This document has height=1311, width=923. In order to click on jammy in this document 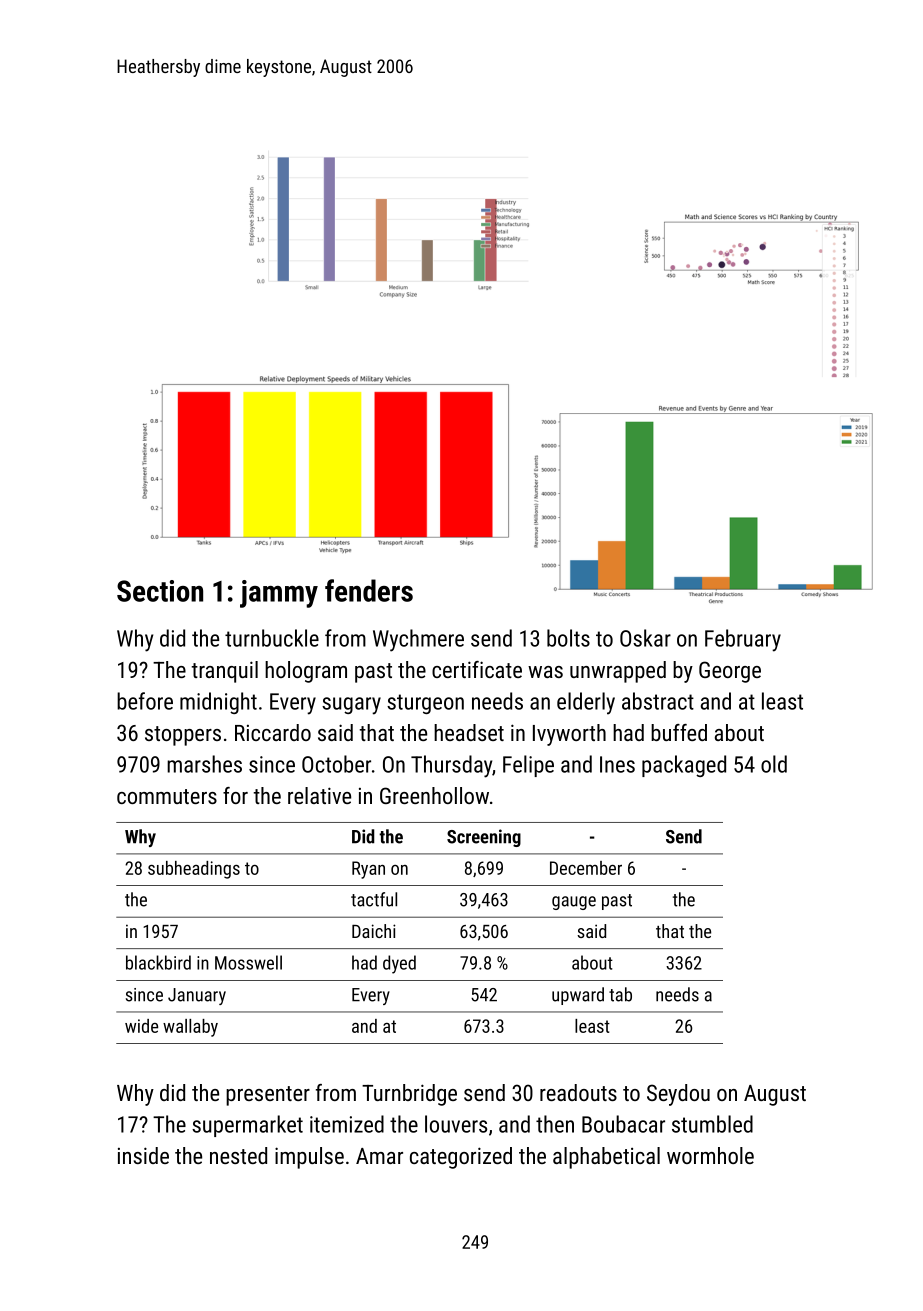, I will do `click(279, 594)`.
